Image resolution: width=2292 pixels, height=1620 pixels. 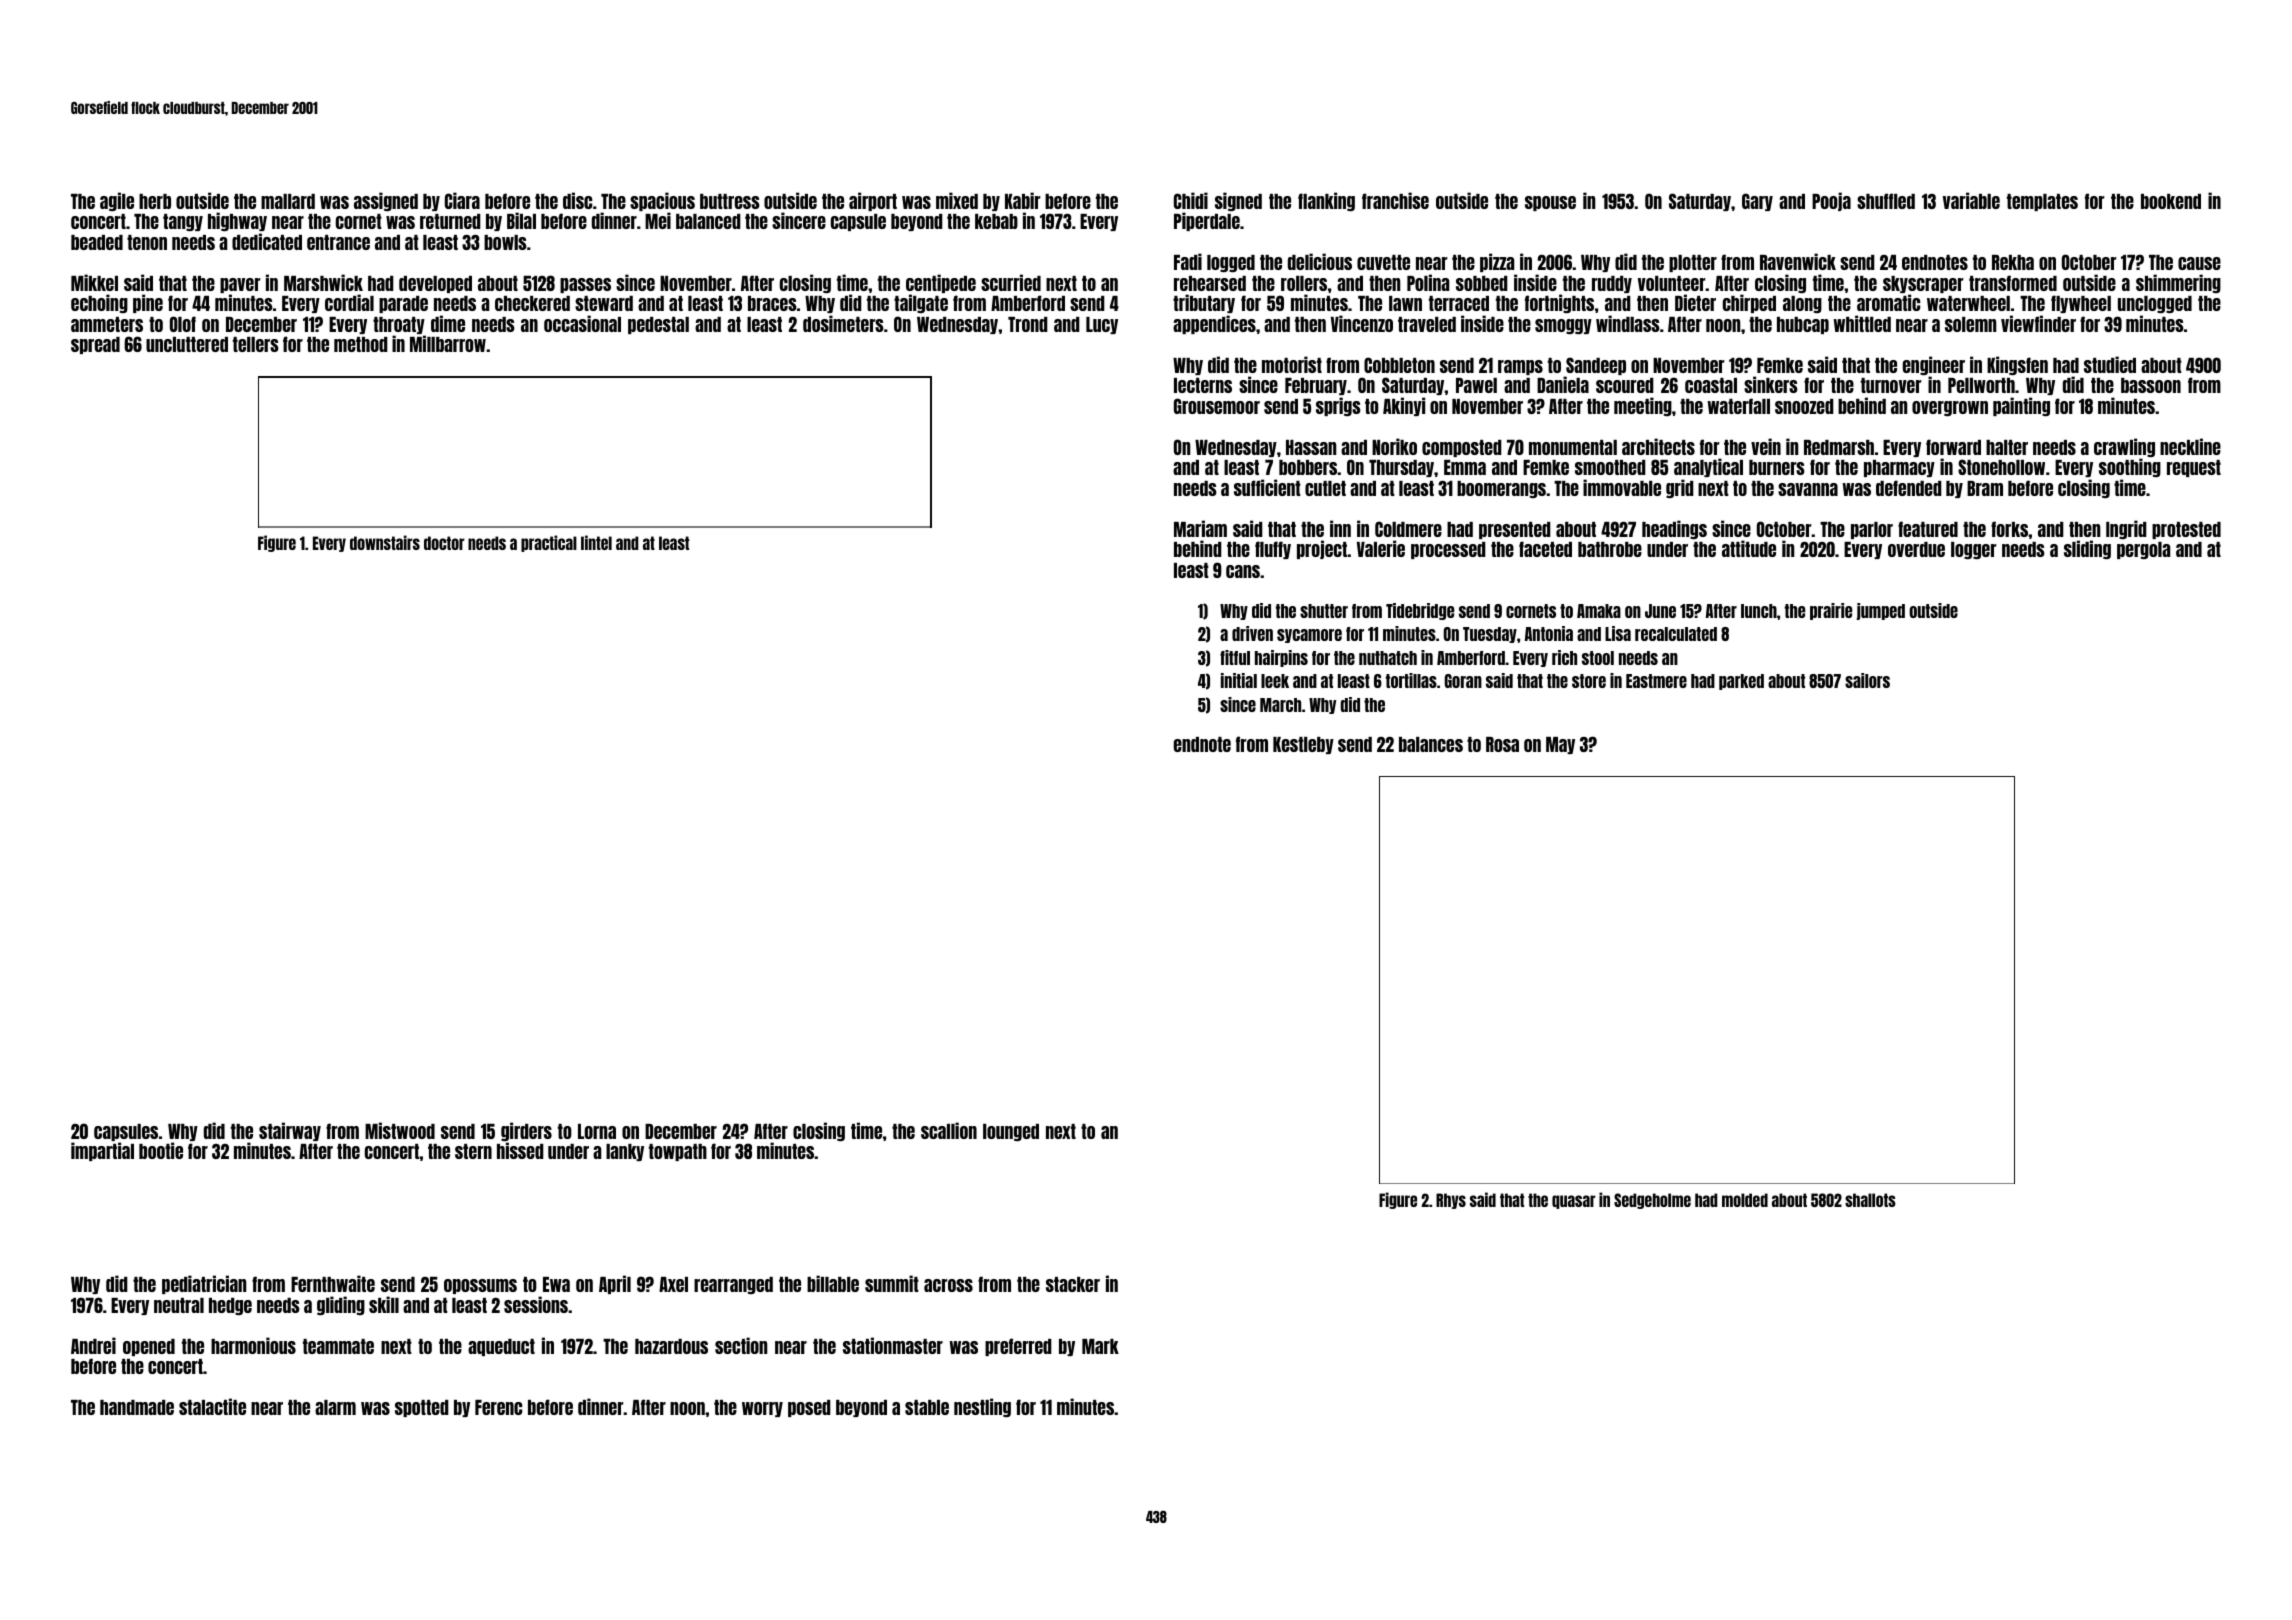 I want to click on Ravenwick, so click(x=1798, y=261).
